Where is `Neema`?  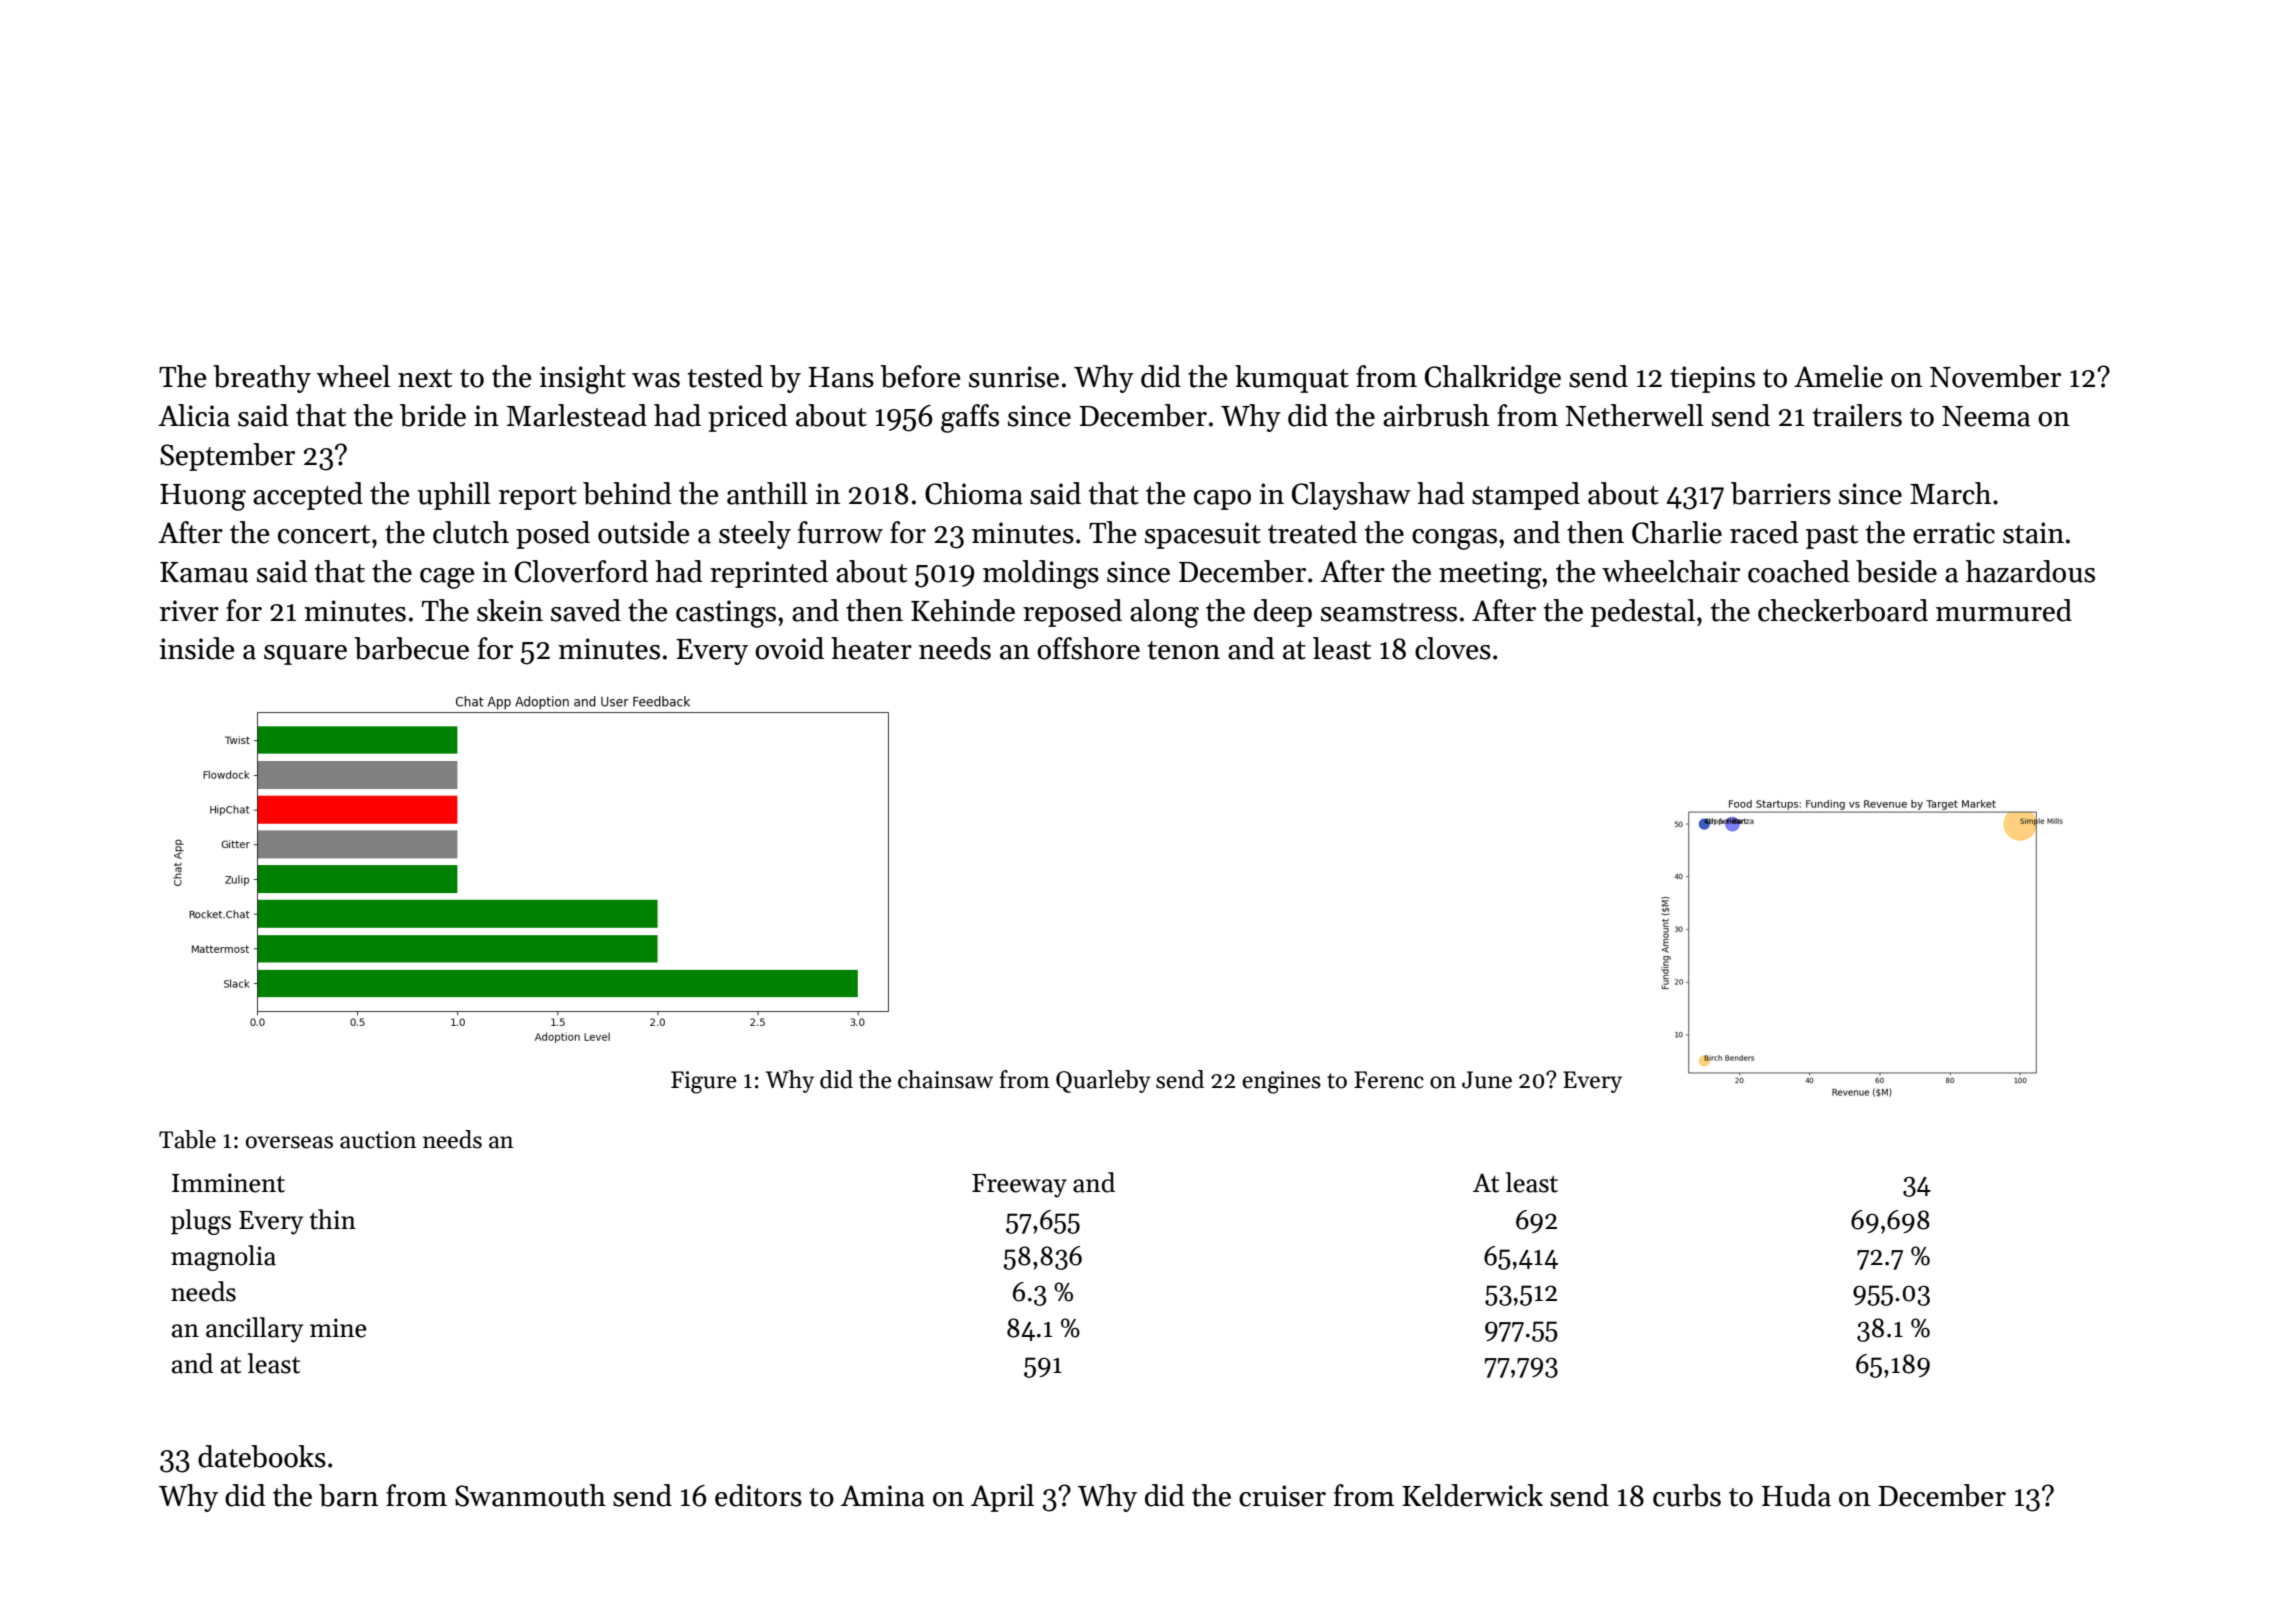
Neema is located at coordinates (1986, 416).
